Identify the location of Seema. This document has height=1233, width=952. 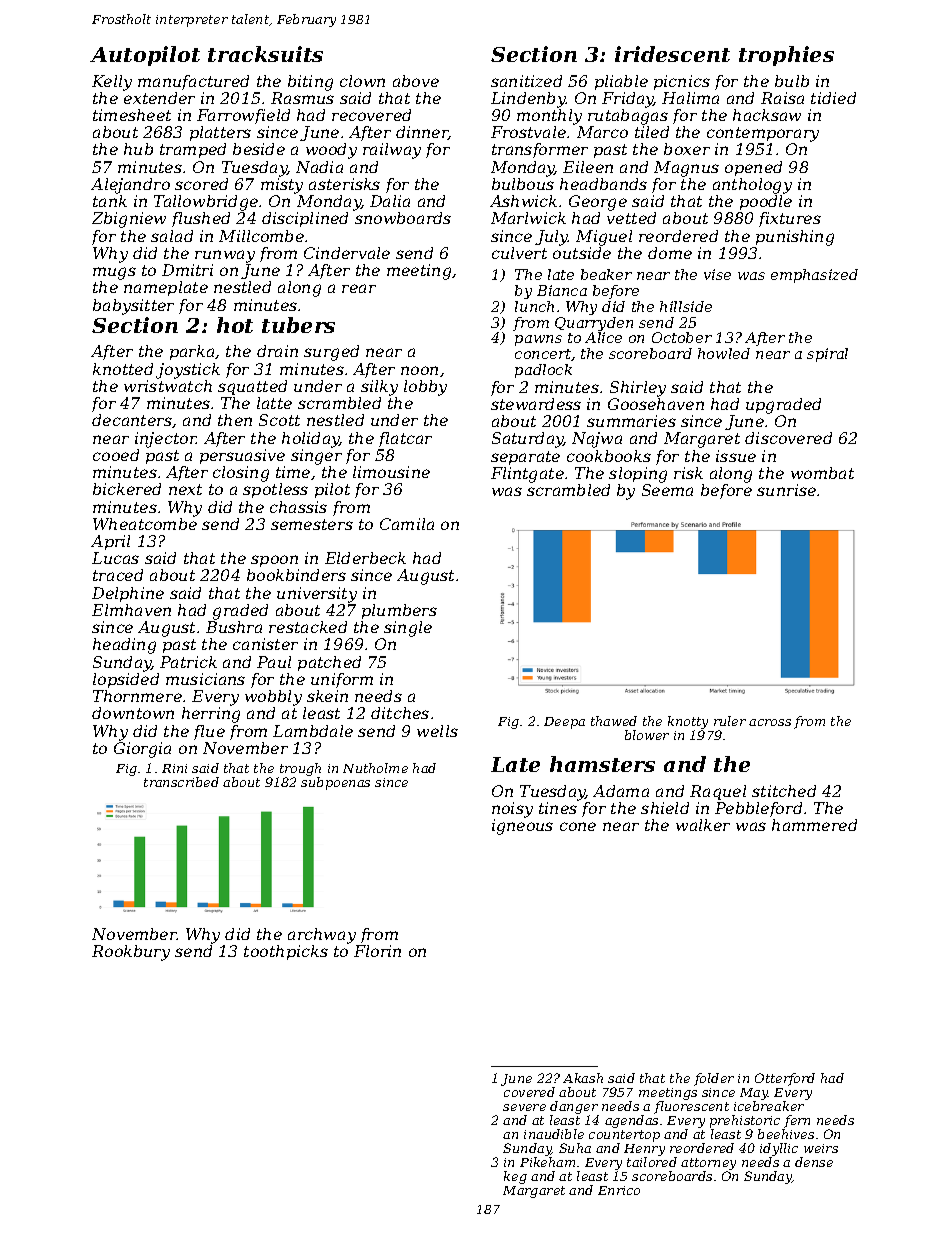
(667, 490).
